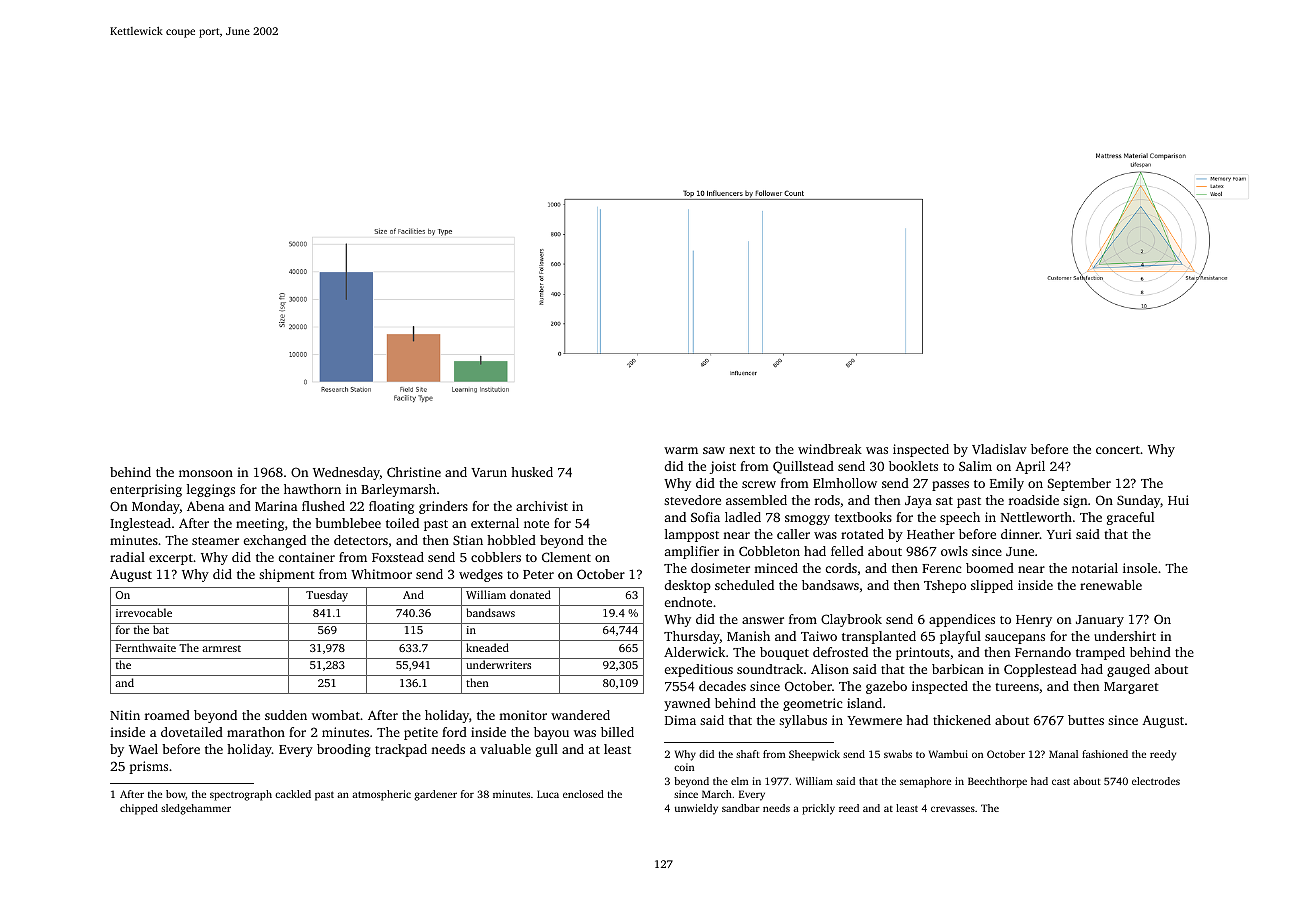 Image resolution: width=1308 pixels, height=924 pixels. What do you see at coordinates (140, 524) in the screenshot?
I see `Inglestead` at bounding box center [140, 524].
